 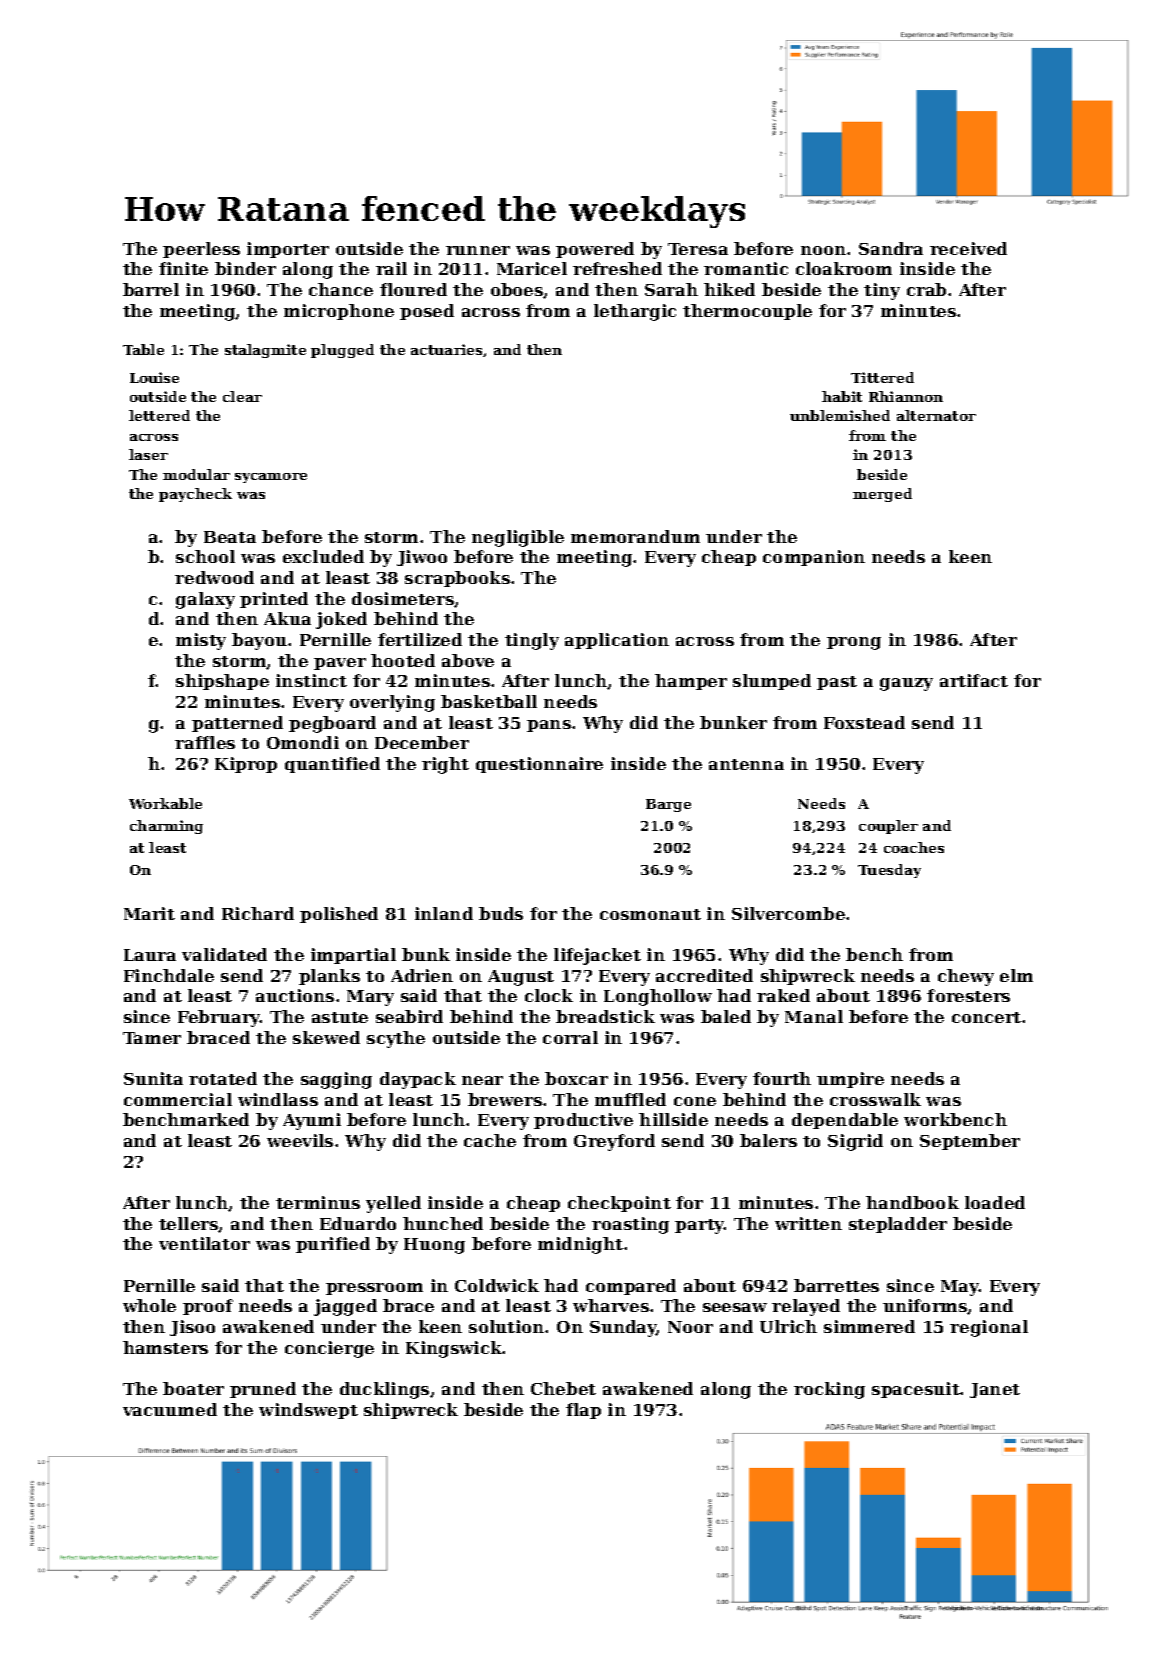 I want to click on Table, so click(x=143, y=349).
